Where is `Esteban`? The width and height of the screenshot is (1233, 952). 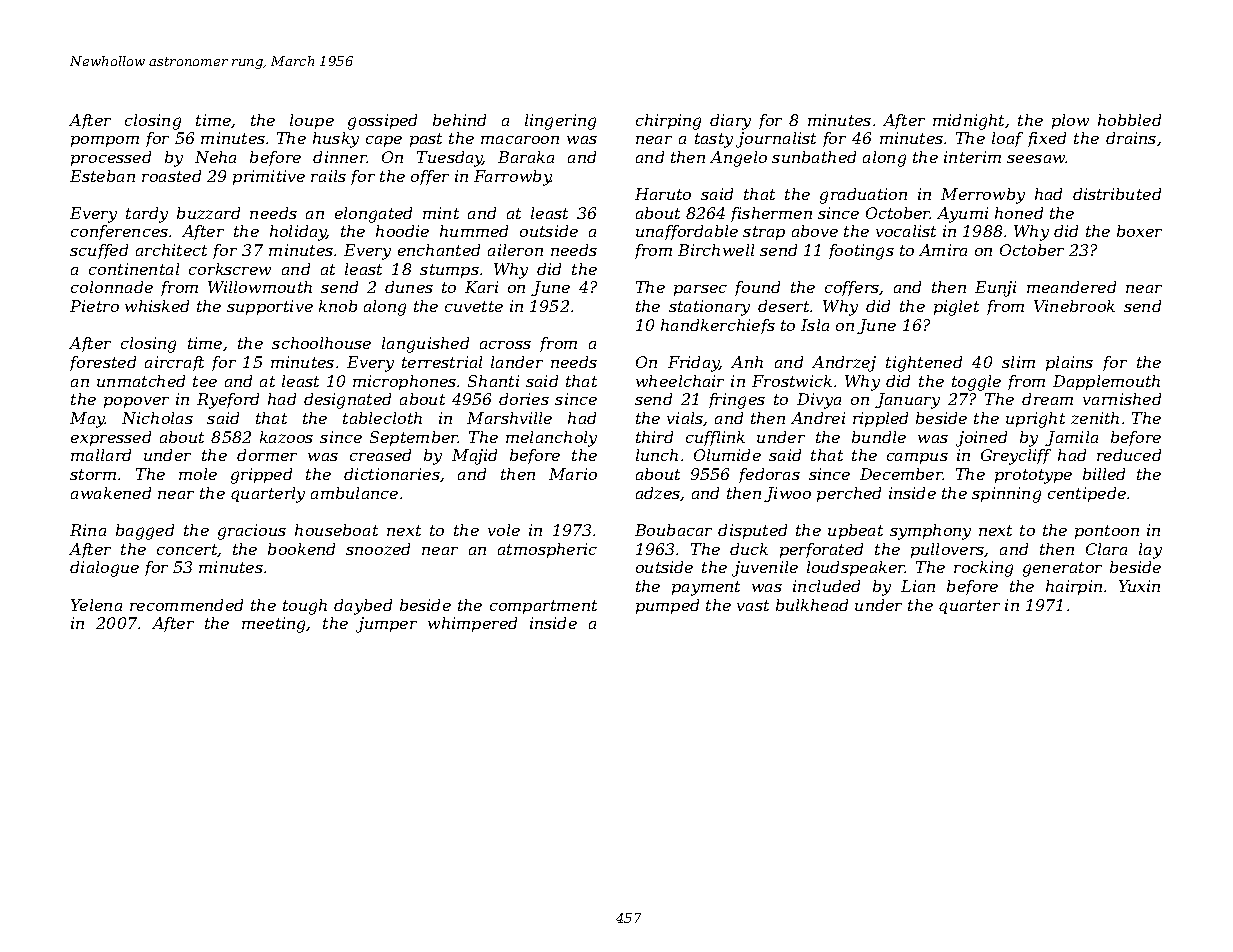
Esteban is located at coordinates (102, 176).
